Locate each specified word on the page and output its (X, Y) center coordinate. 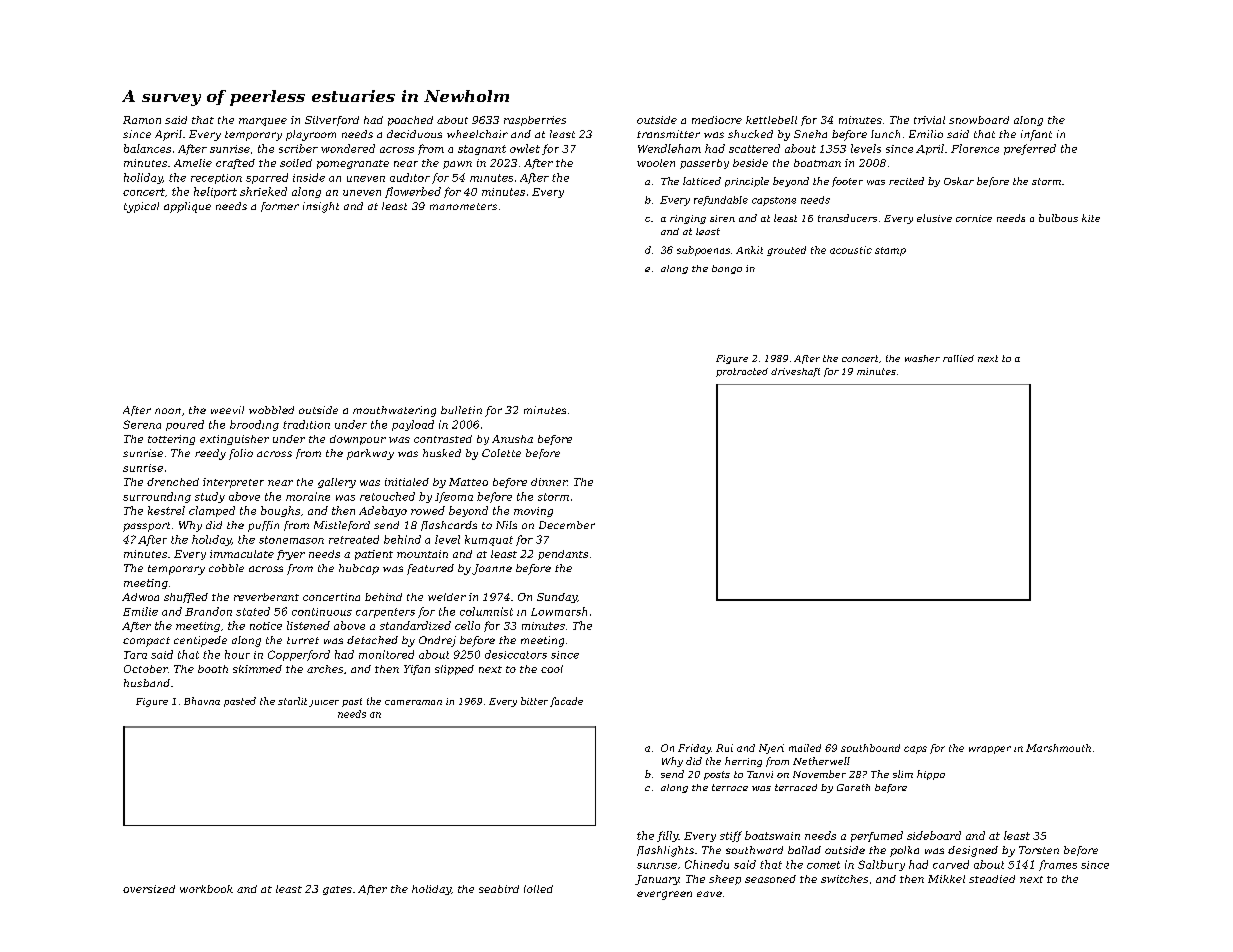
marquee (263, 122)
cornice (974, 218)
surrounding (157, 497)
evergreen (664, 895)
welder (447, 597)
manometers (463, 206)
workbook (206, 889)
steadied (992, 879)
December (567, 525)
